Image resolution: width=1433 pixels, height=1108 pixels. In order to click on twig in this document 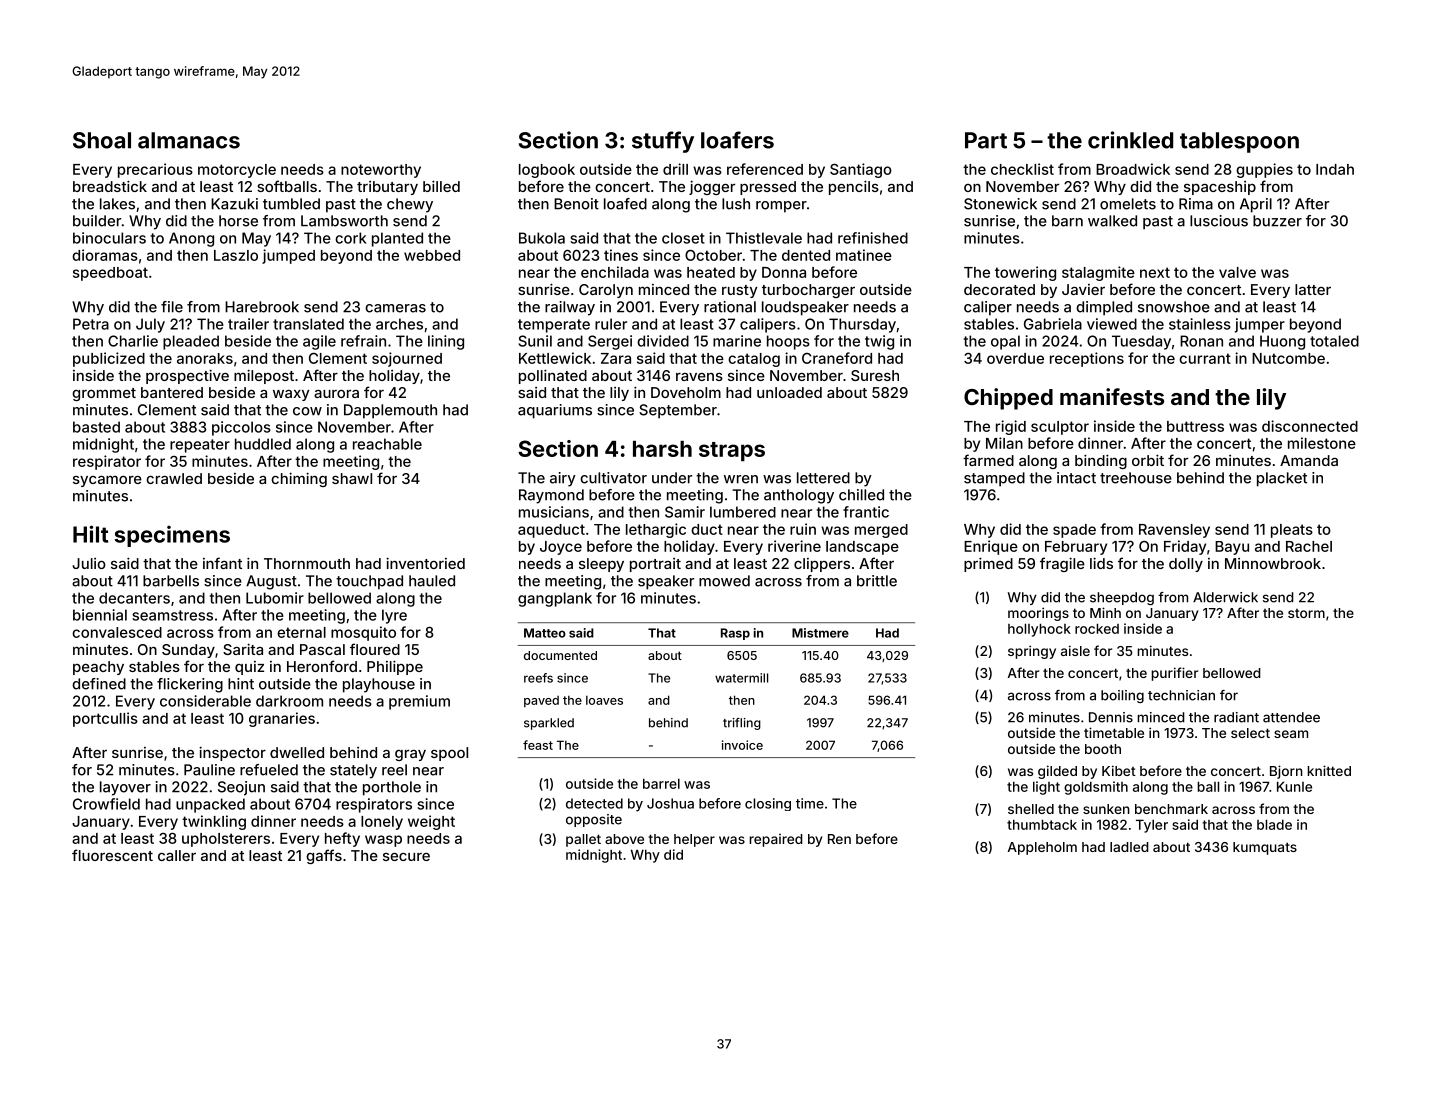, I will do `click(879, 342)`.
